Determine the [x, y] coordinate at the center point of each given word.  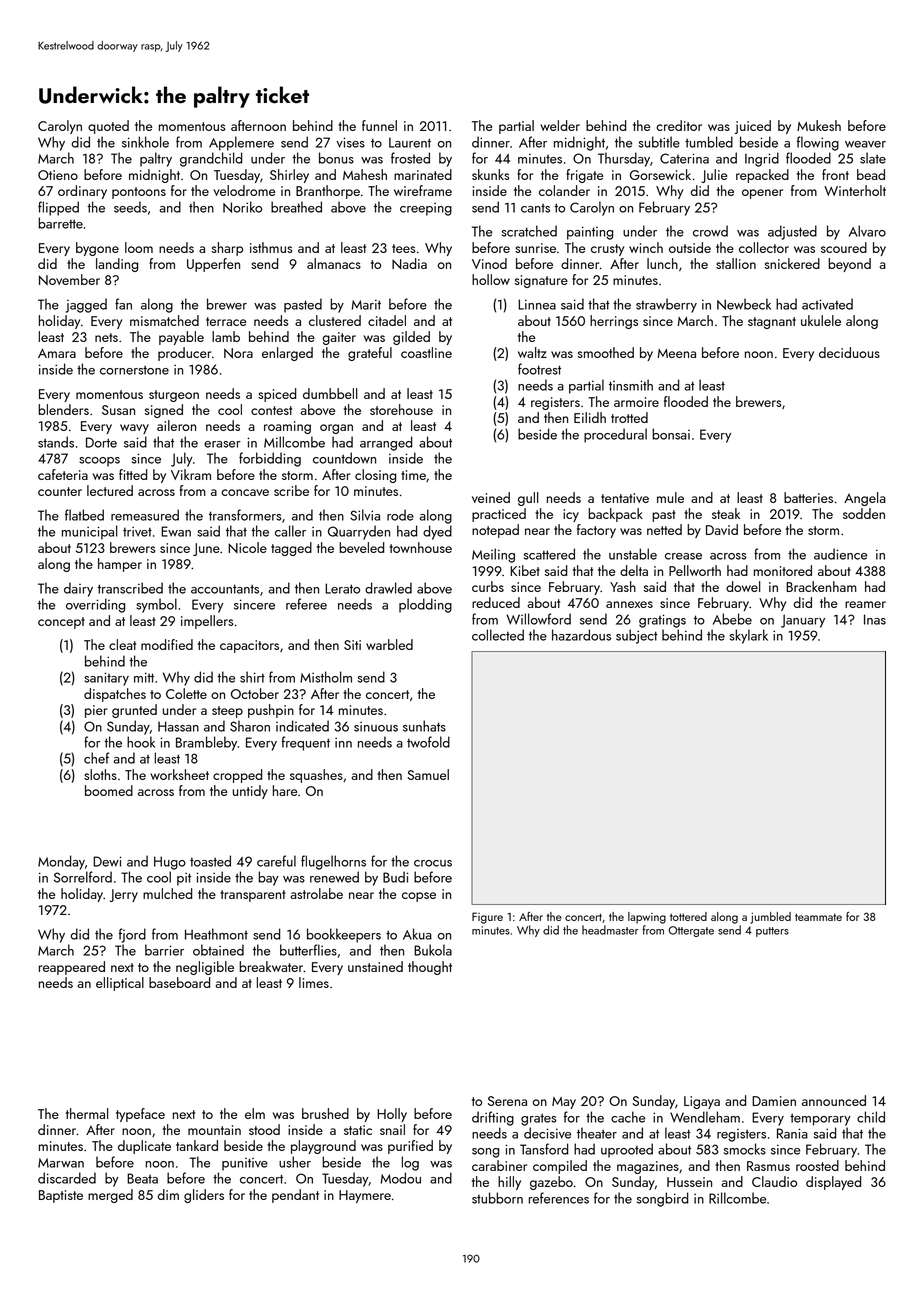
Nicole [247, 547]
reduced [496, 602]
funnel [379, 125]
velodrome [244, 190]
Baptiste [61, 1196]
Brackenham [821, 586]
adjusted [792, 232]
